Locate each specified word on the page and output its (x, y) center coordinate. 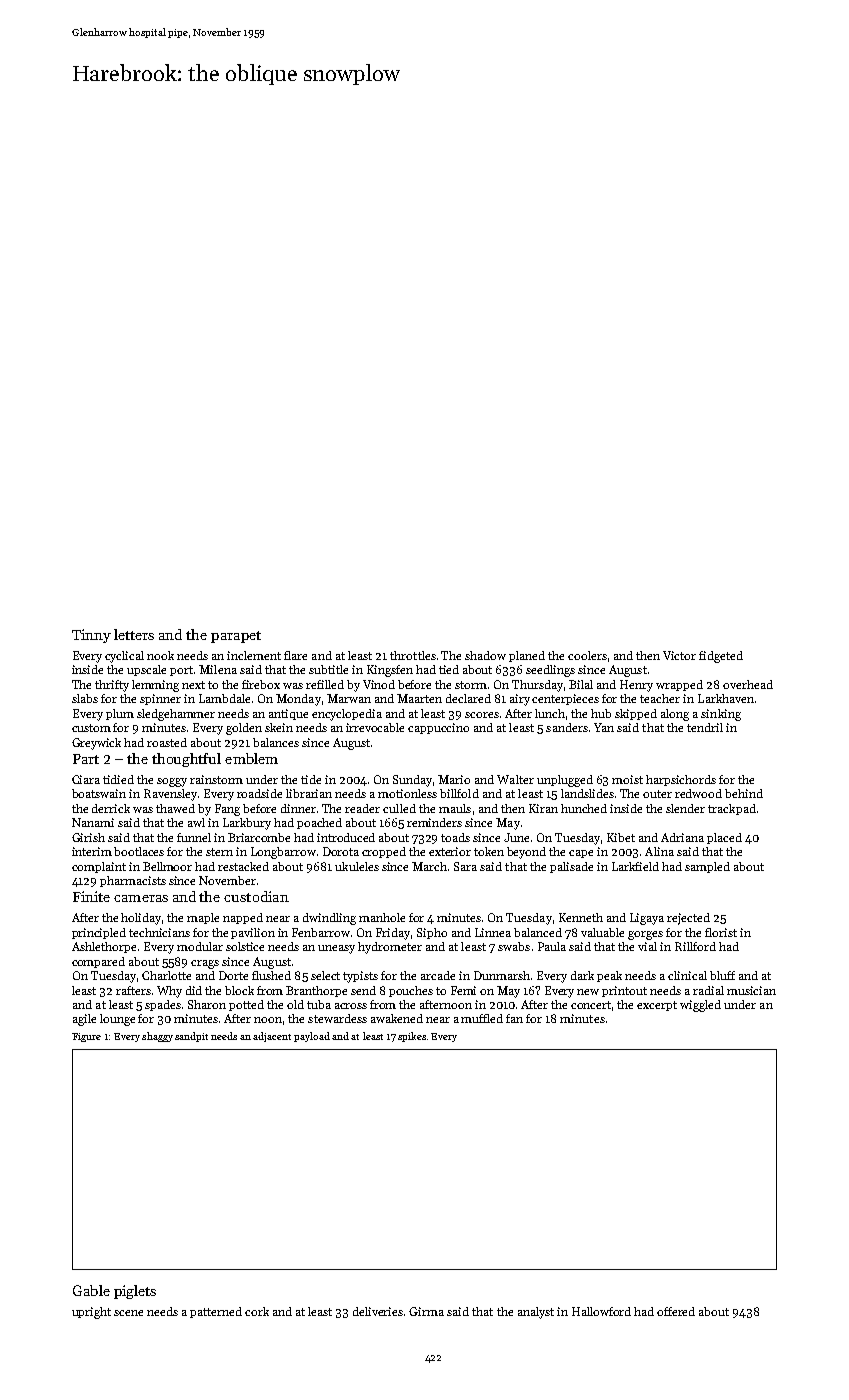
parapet (236, 637)
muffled (482, 1018)
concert (591, 1005)
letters (134, 634)
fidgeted (721, 657)
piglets (135, 1292)
